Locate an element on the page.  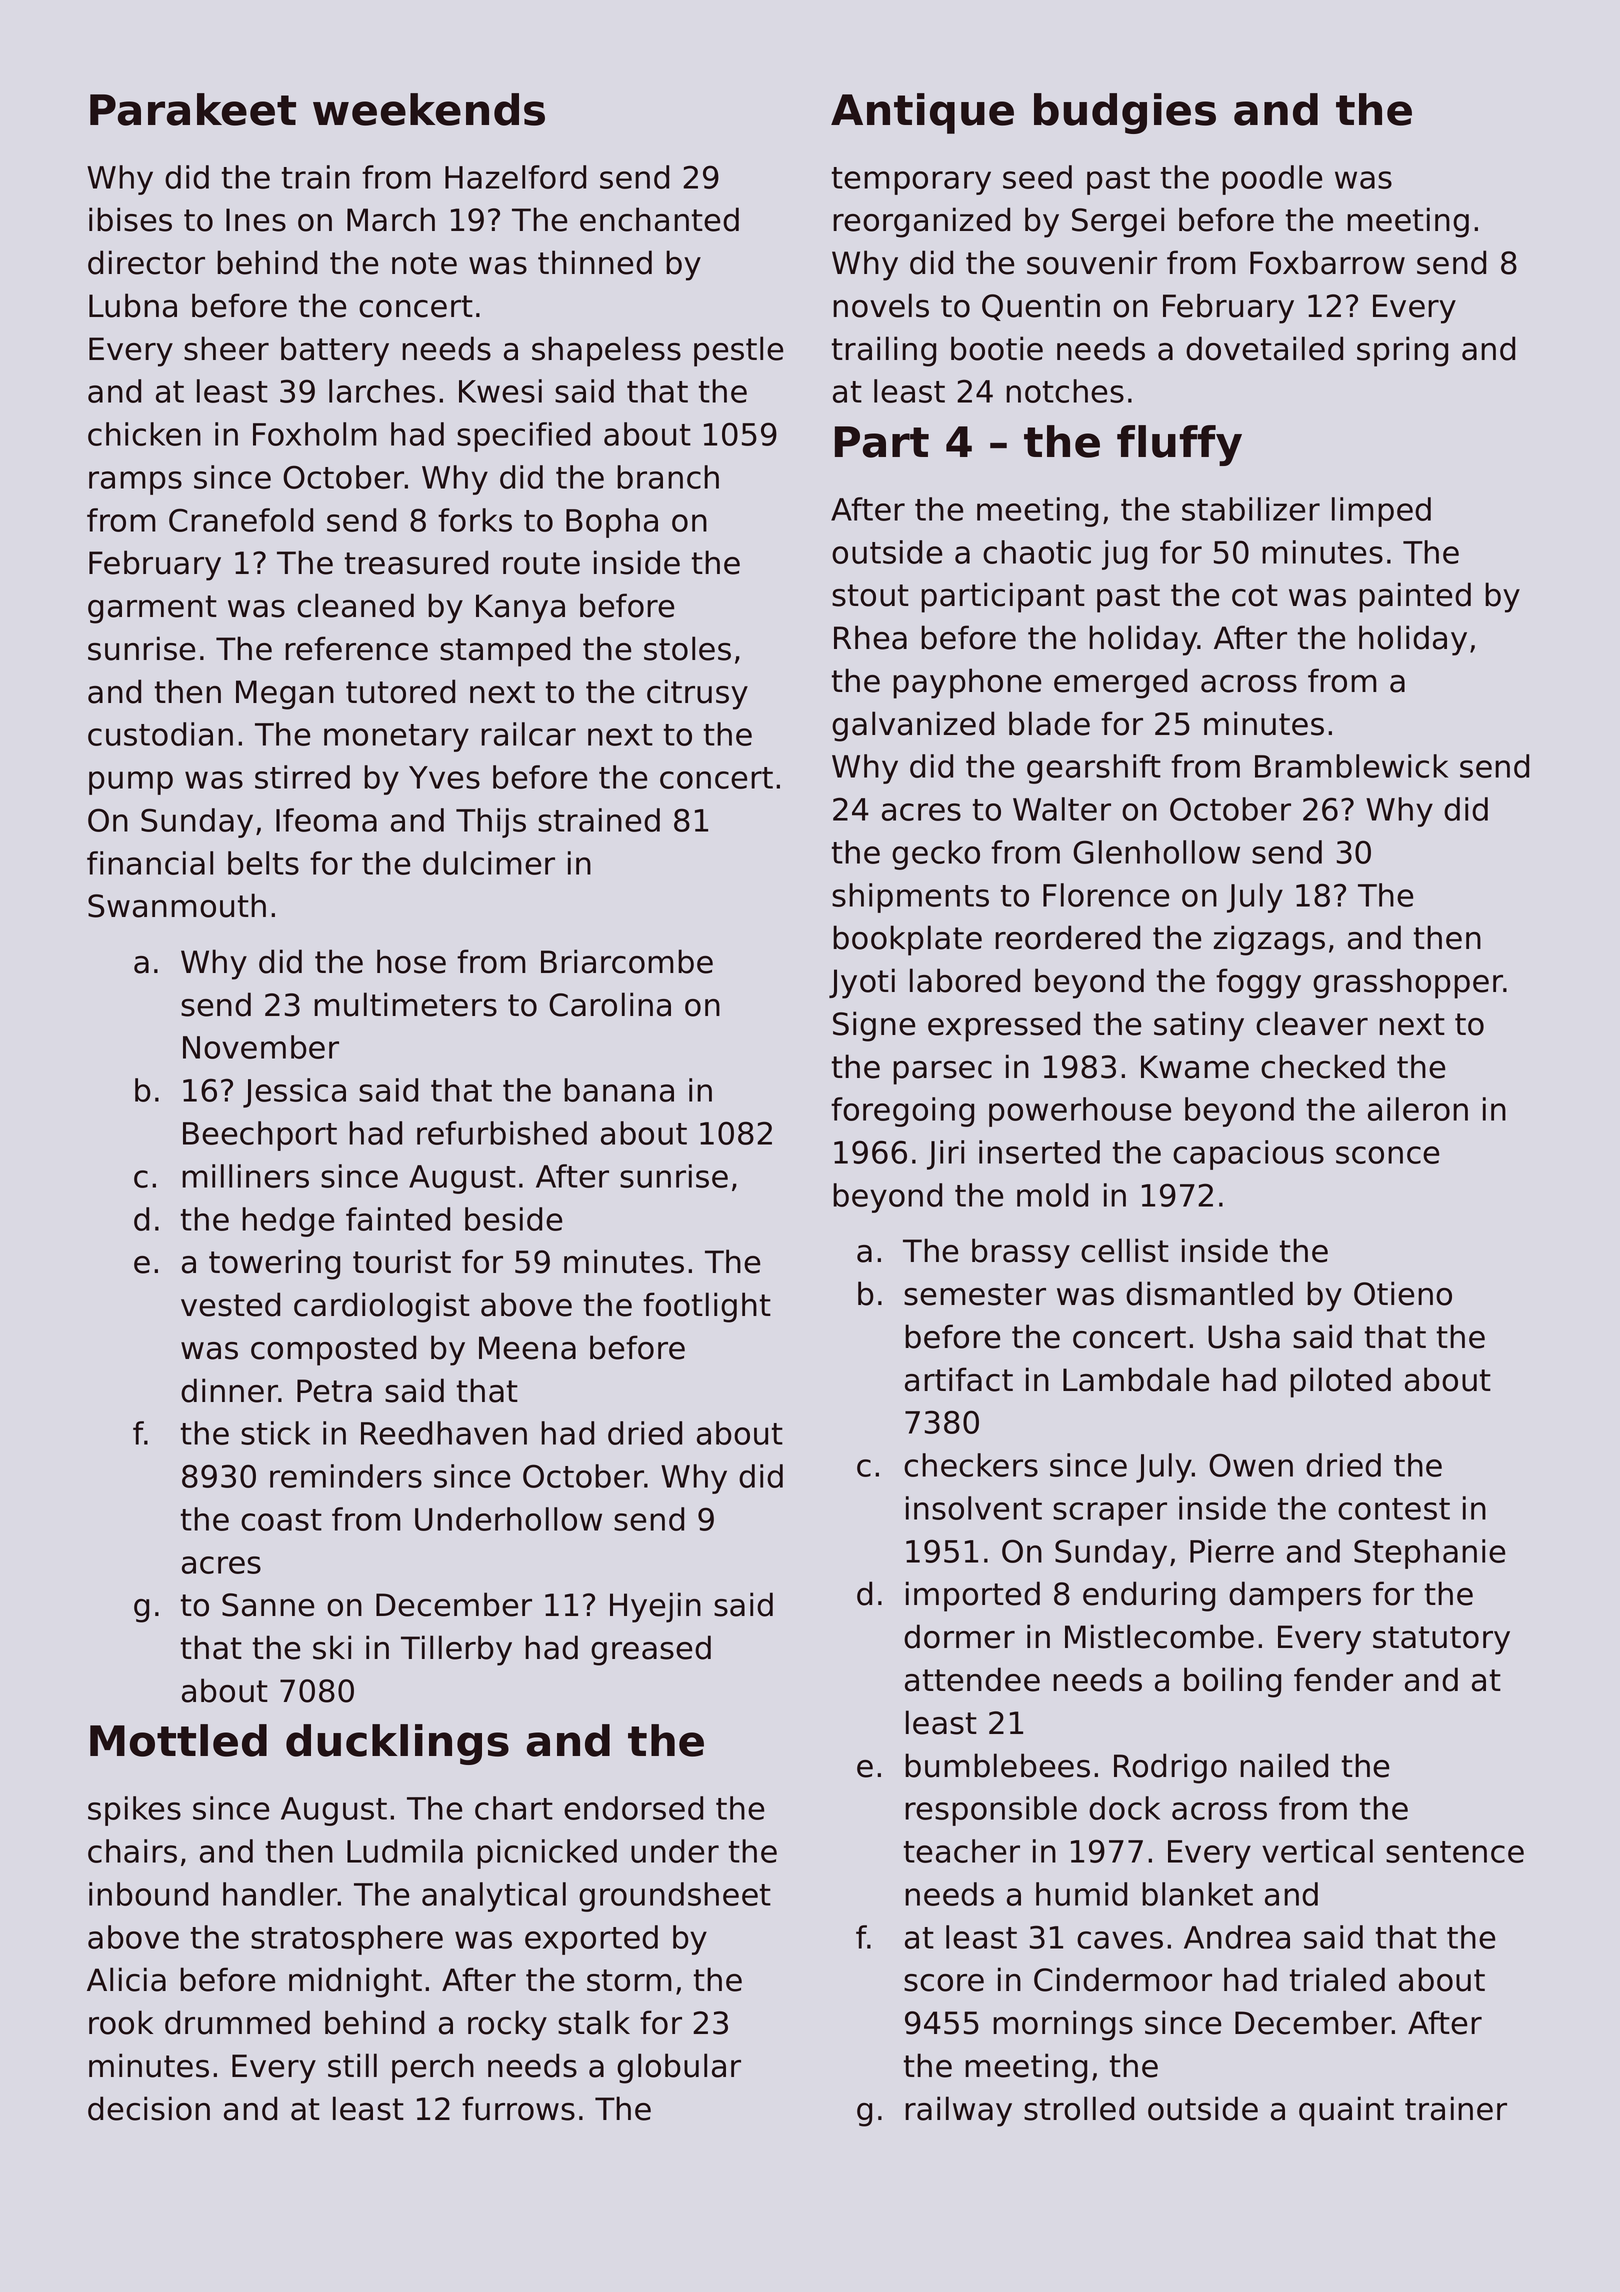
citrusy is located at coordinates (697, 694).
